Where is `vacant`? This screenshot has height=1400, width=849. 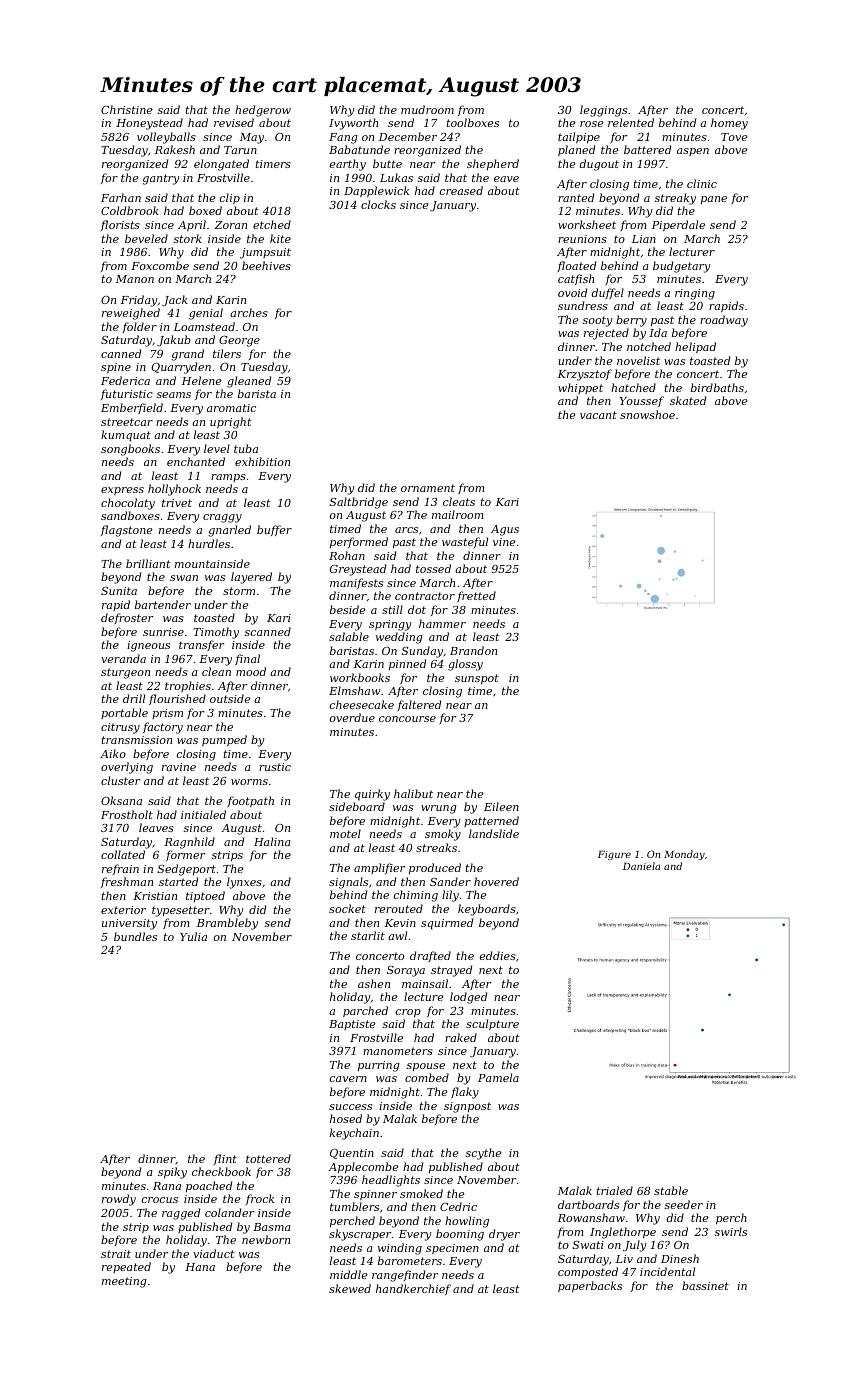 vacant is located at coordinates (598, 415).
